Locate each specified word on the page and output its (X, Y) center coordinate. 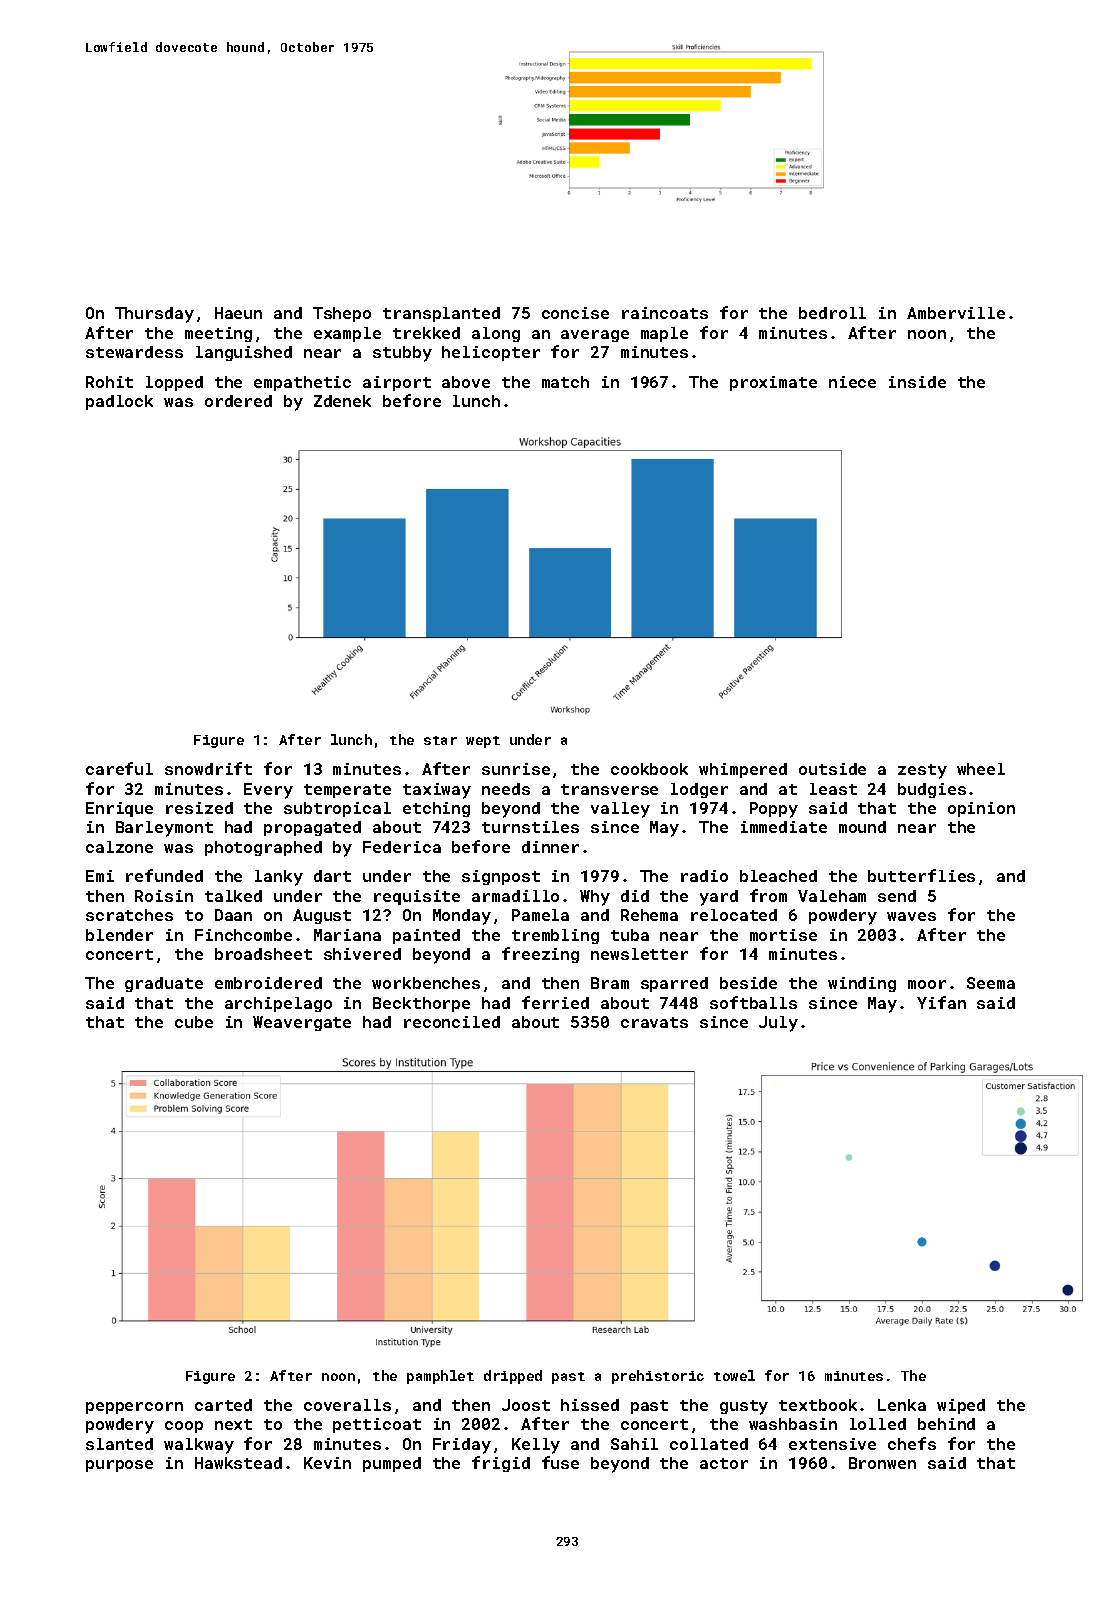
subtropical (337, 809)
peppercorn (134, 1408)
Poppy (774, 810)
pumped (392, 1464)
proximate (773, 383)
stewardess (134, 352)
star (440, 740)
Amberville (956, 313)
